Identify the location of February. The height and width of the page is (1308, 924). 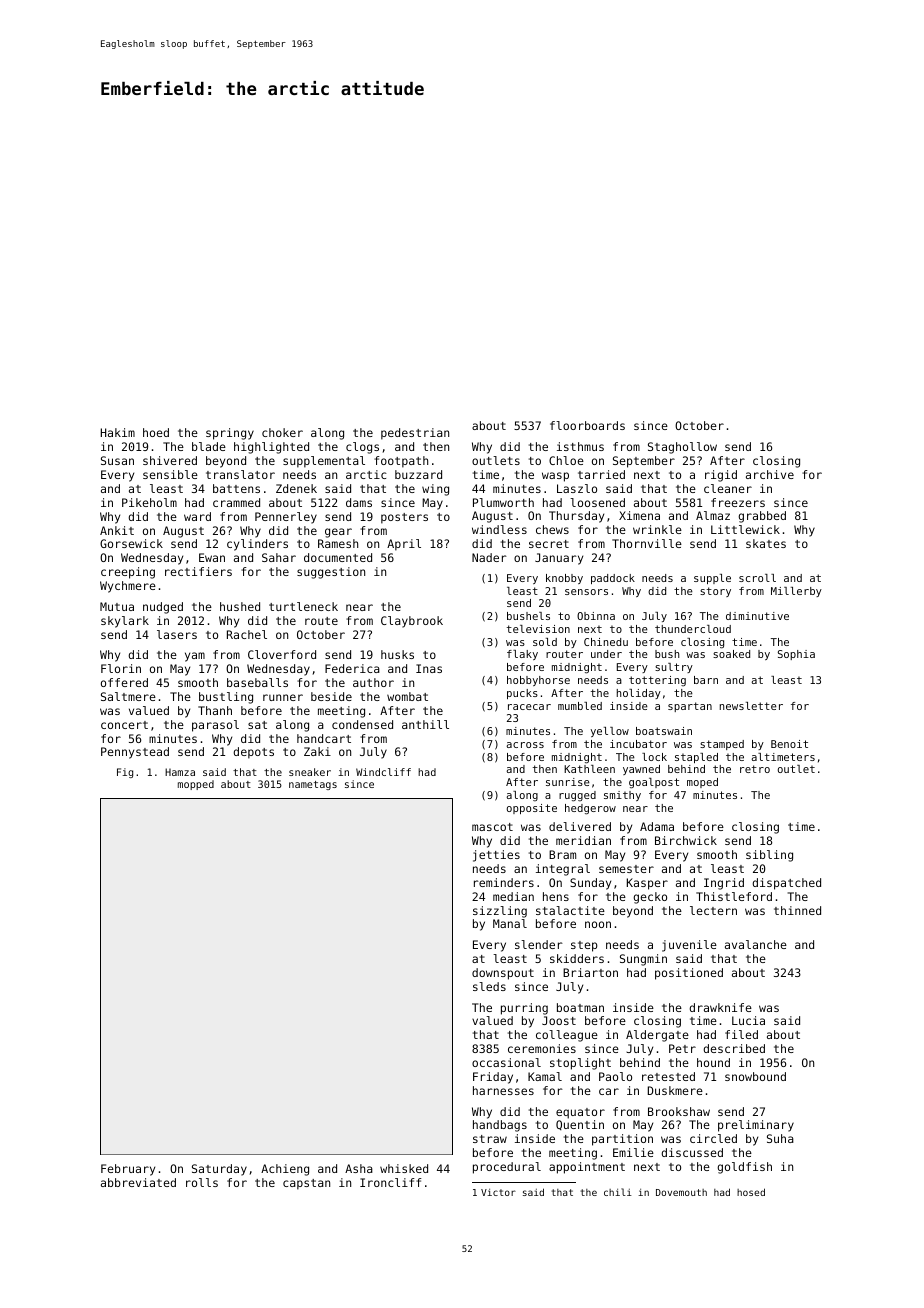
(128, 1170).
